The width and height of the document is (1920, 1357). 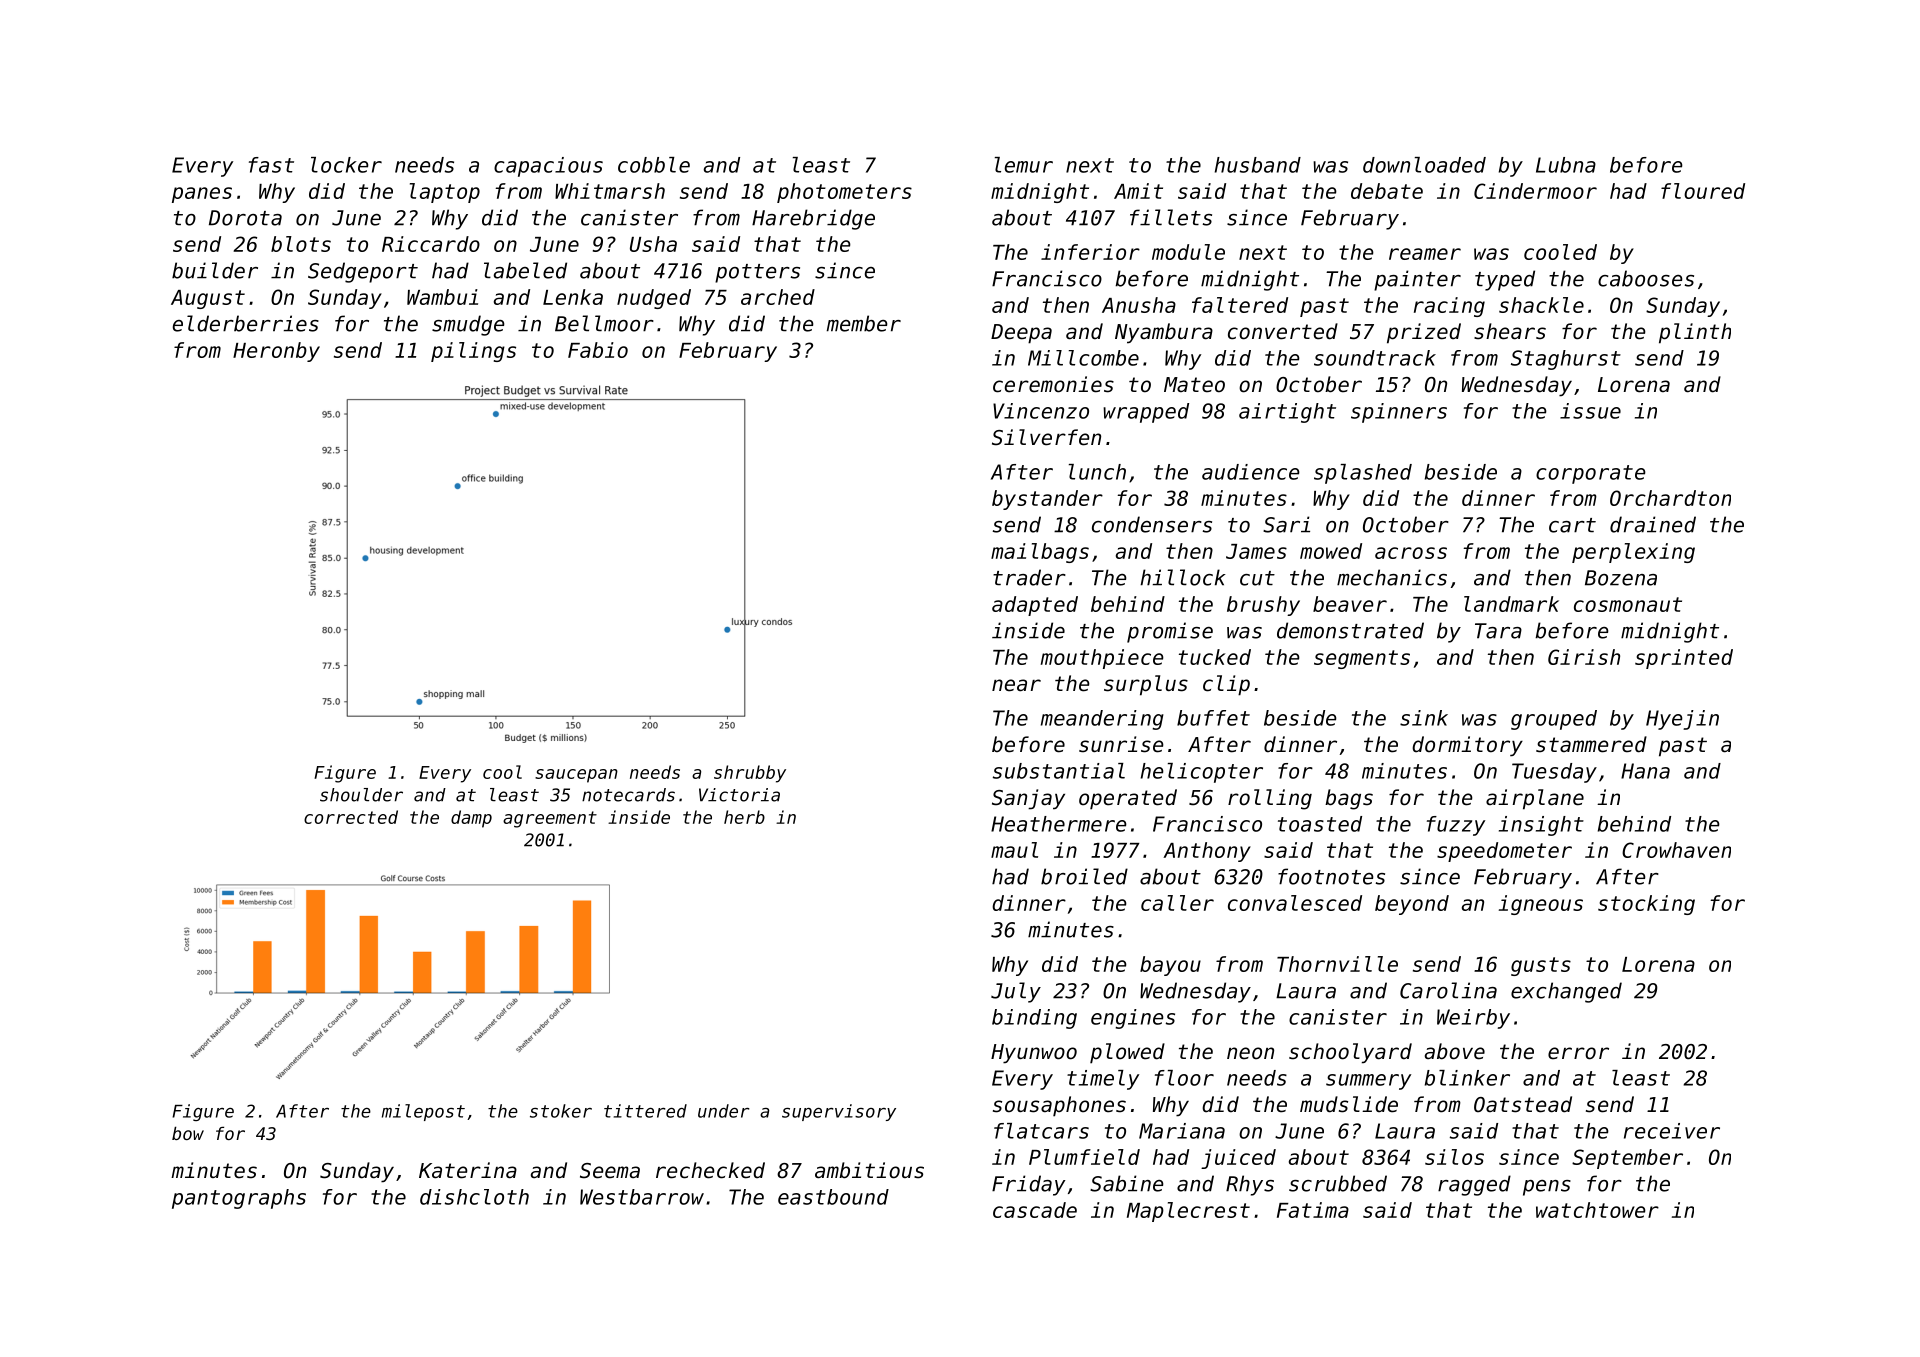 What do you see at coordinates (1041, 411) in the document?
I see `Vincenzo` at bounding box center [1041, 411].
